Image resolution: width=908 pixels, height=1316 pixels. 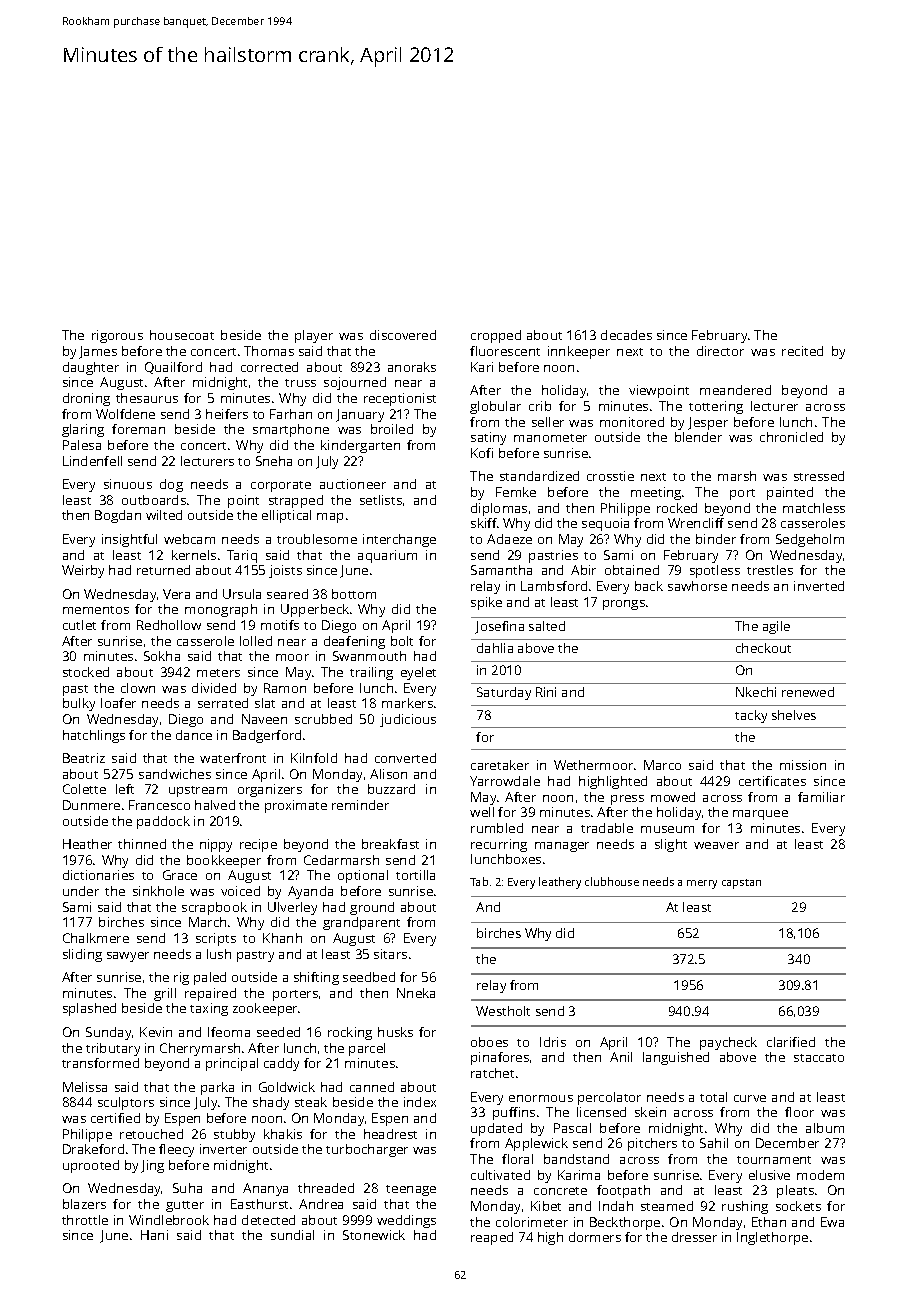 I want to click on stressed, so click(x=819, y=476).
